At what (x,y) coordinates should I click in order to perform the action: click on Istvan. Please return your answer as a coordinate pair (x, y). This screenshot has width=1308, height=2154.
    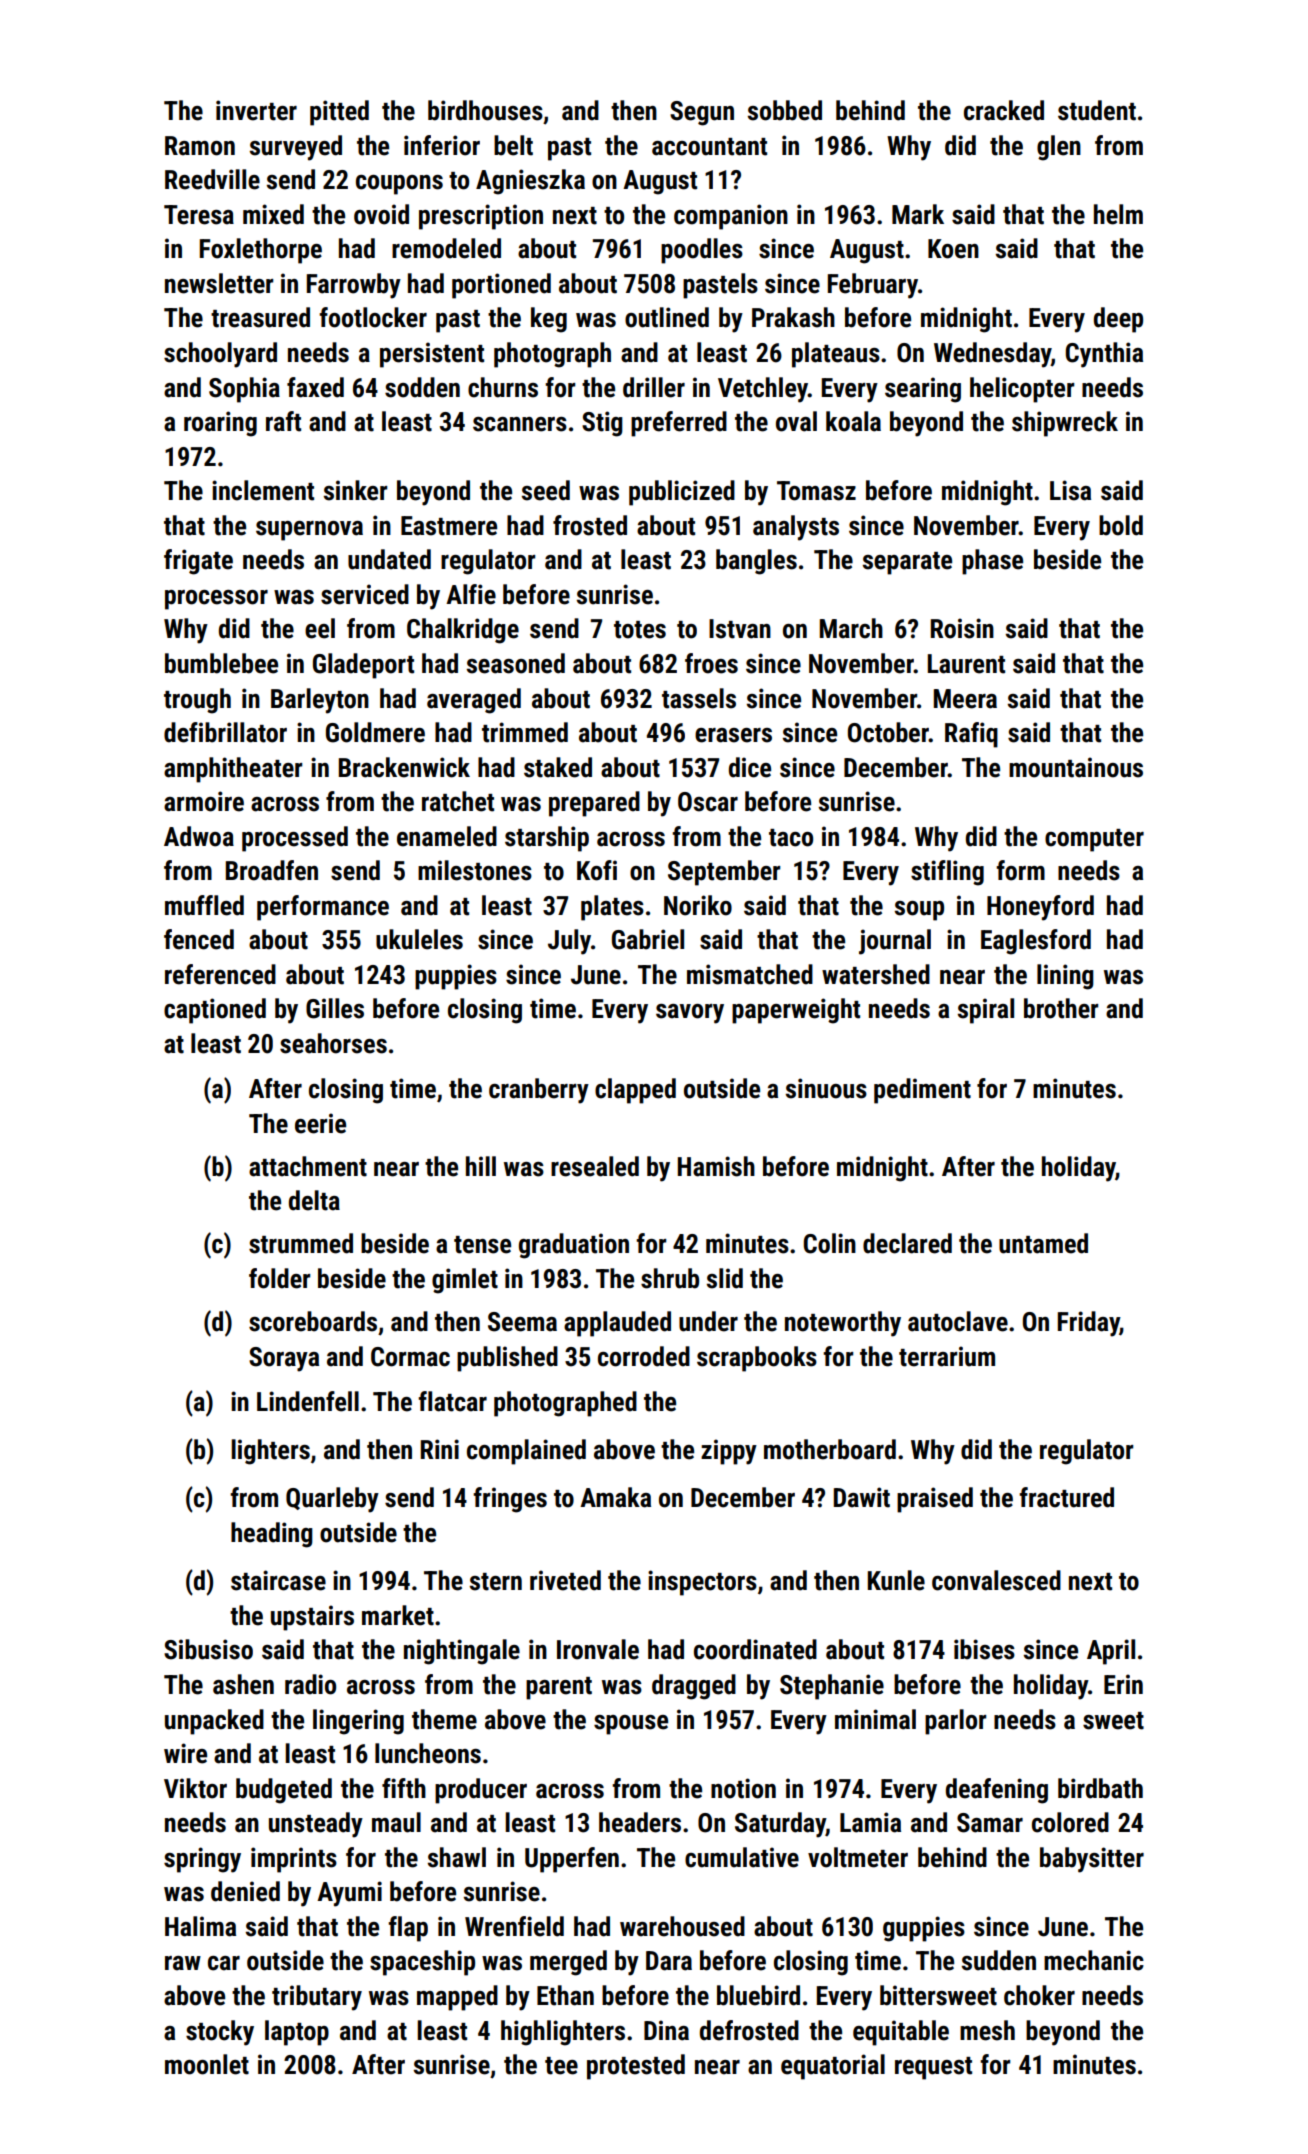
    Looking at the image, I should click on (740, 629).
